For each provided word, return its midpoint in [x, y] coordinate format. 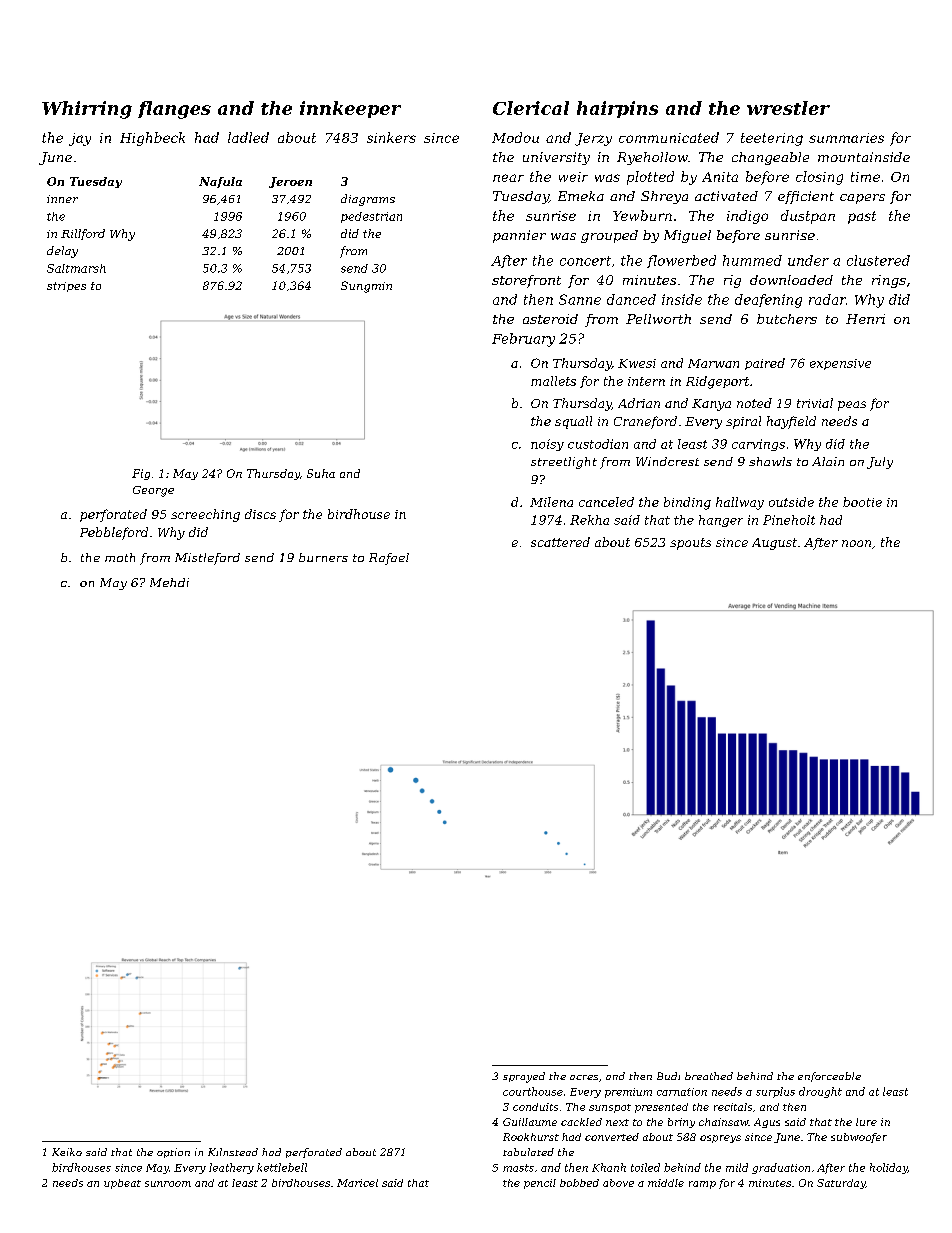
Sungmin [366, 287]
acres [584, 1077]
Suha [321, 473]
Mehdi [169, 582]
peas [852, 406]
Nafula [220, 182]
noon [856, 543]
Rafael [389, 559]
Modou [515, 137]
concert [585, 261]
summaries [846, 138]
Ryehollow [652, 158]
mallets [553, 381]
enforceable [829, 1077]
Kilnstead [233, 1152]
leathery [231, 1168]
